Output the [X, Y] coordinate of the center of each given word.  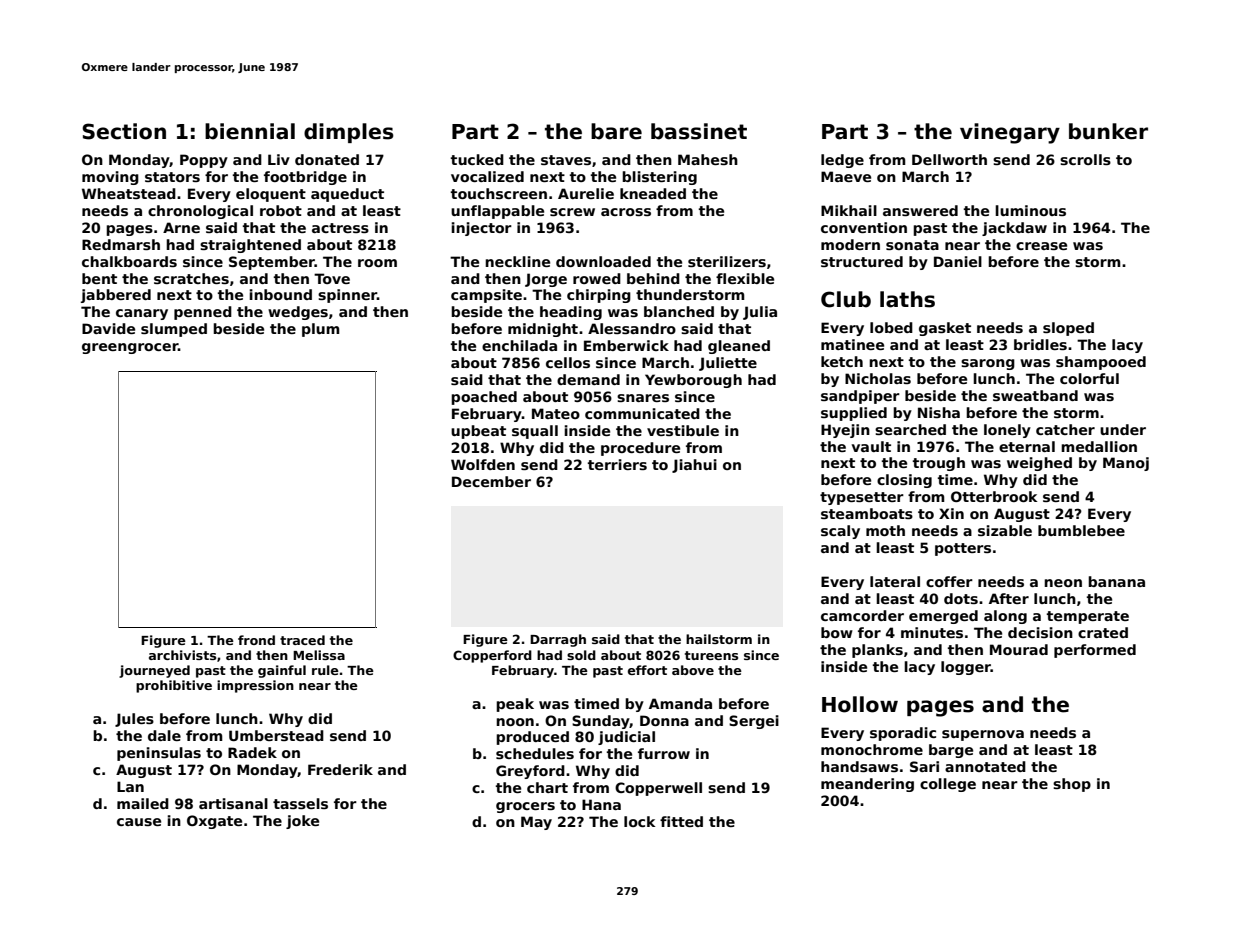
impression [255, 686]
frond [256, 640]
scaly [840, 532]
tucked [477, 159]
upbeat [478, 432]
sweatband [1035, 395]
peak [515, 705]
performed [1095, 651]
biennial [250, 131]
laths [907, 299]
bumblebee [1081, 530]
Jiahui [694, 466]
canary [142, 314]
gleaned [739, 347]
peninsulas [159, 754]
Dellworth [949, 159]
